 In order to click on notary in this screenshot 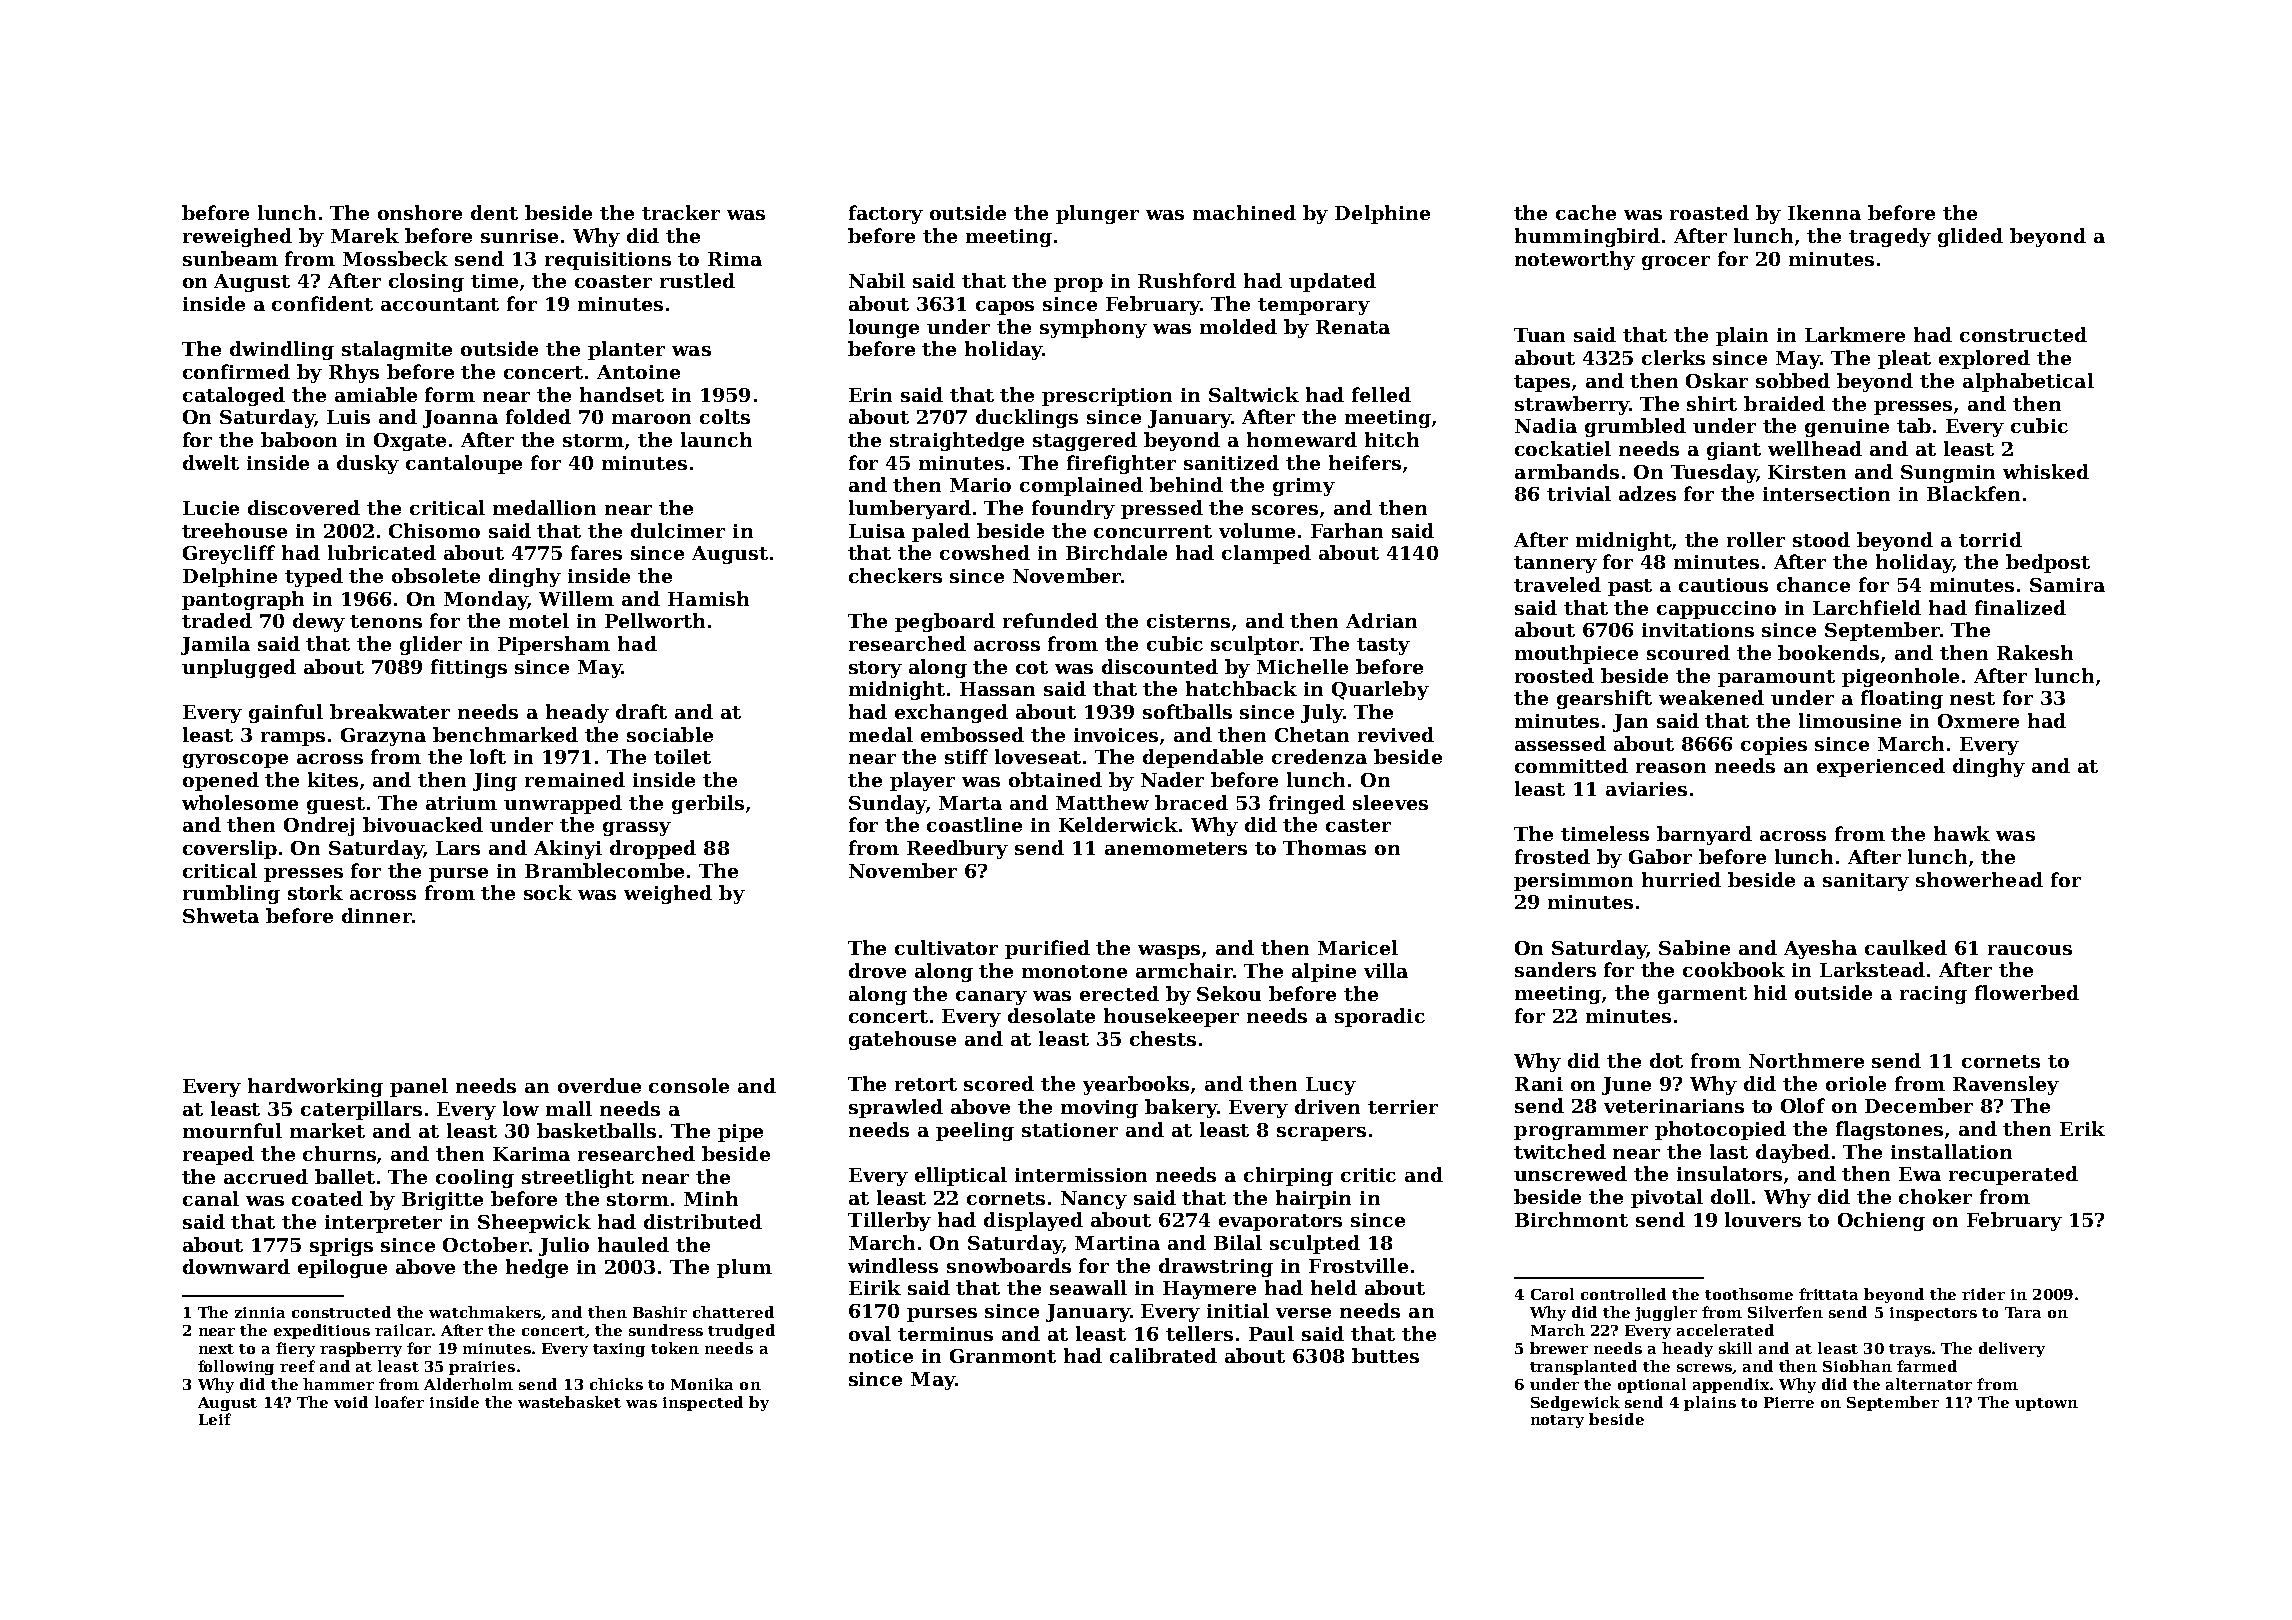, I will do `click(1557, 1421)`.
